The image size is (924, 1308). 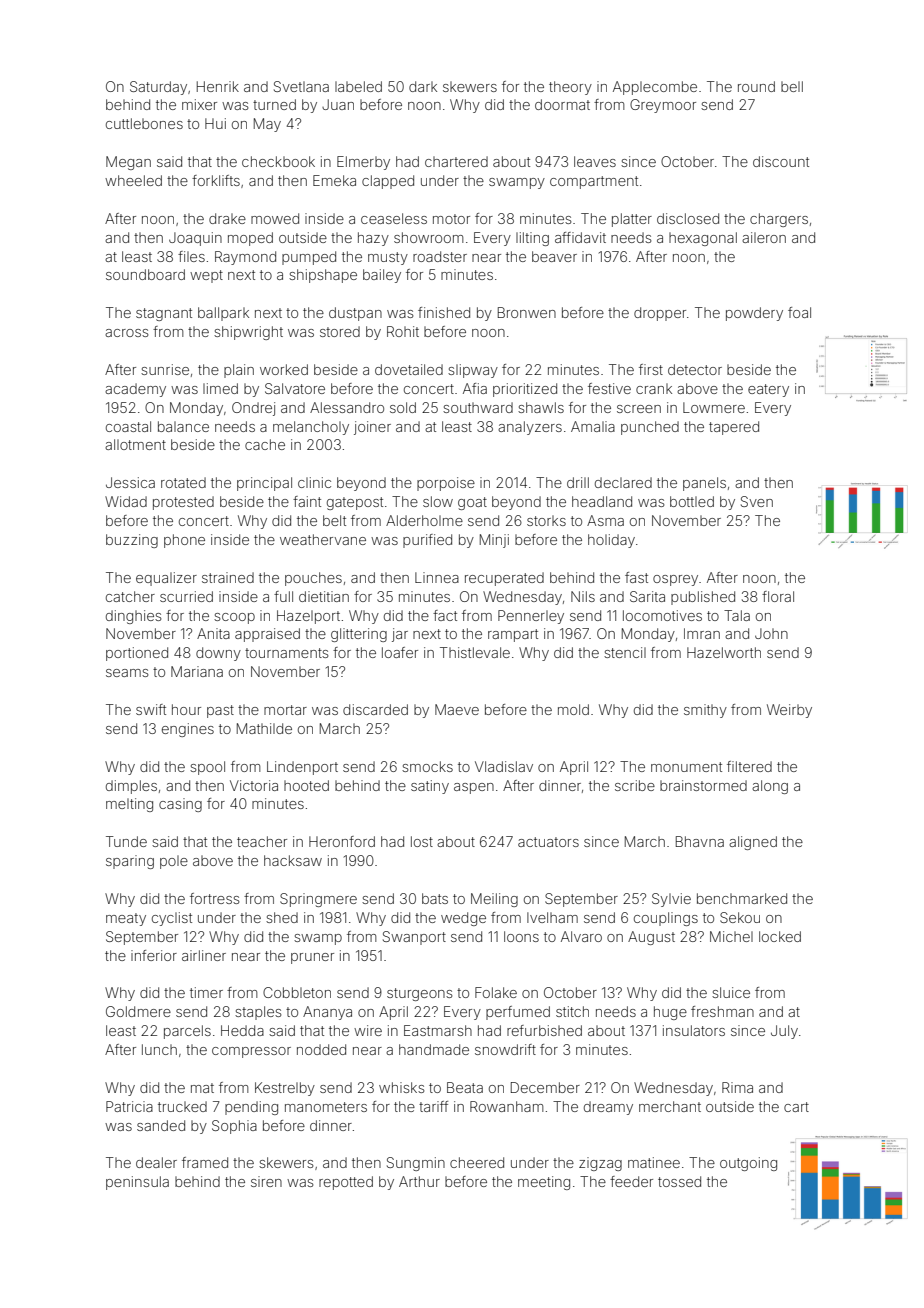 I want to click on full, so click(x=283, y=596).
